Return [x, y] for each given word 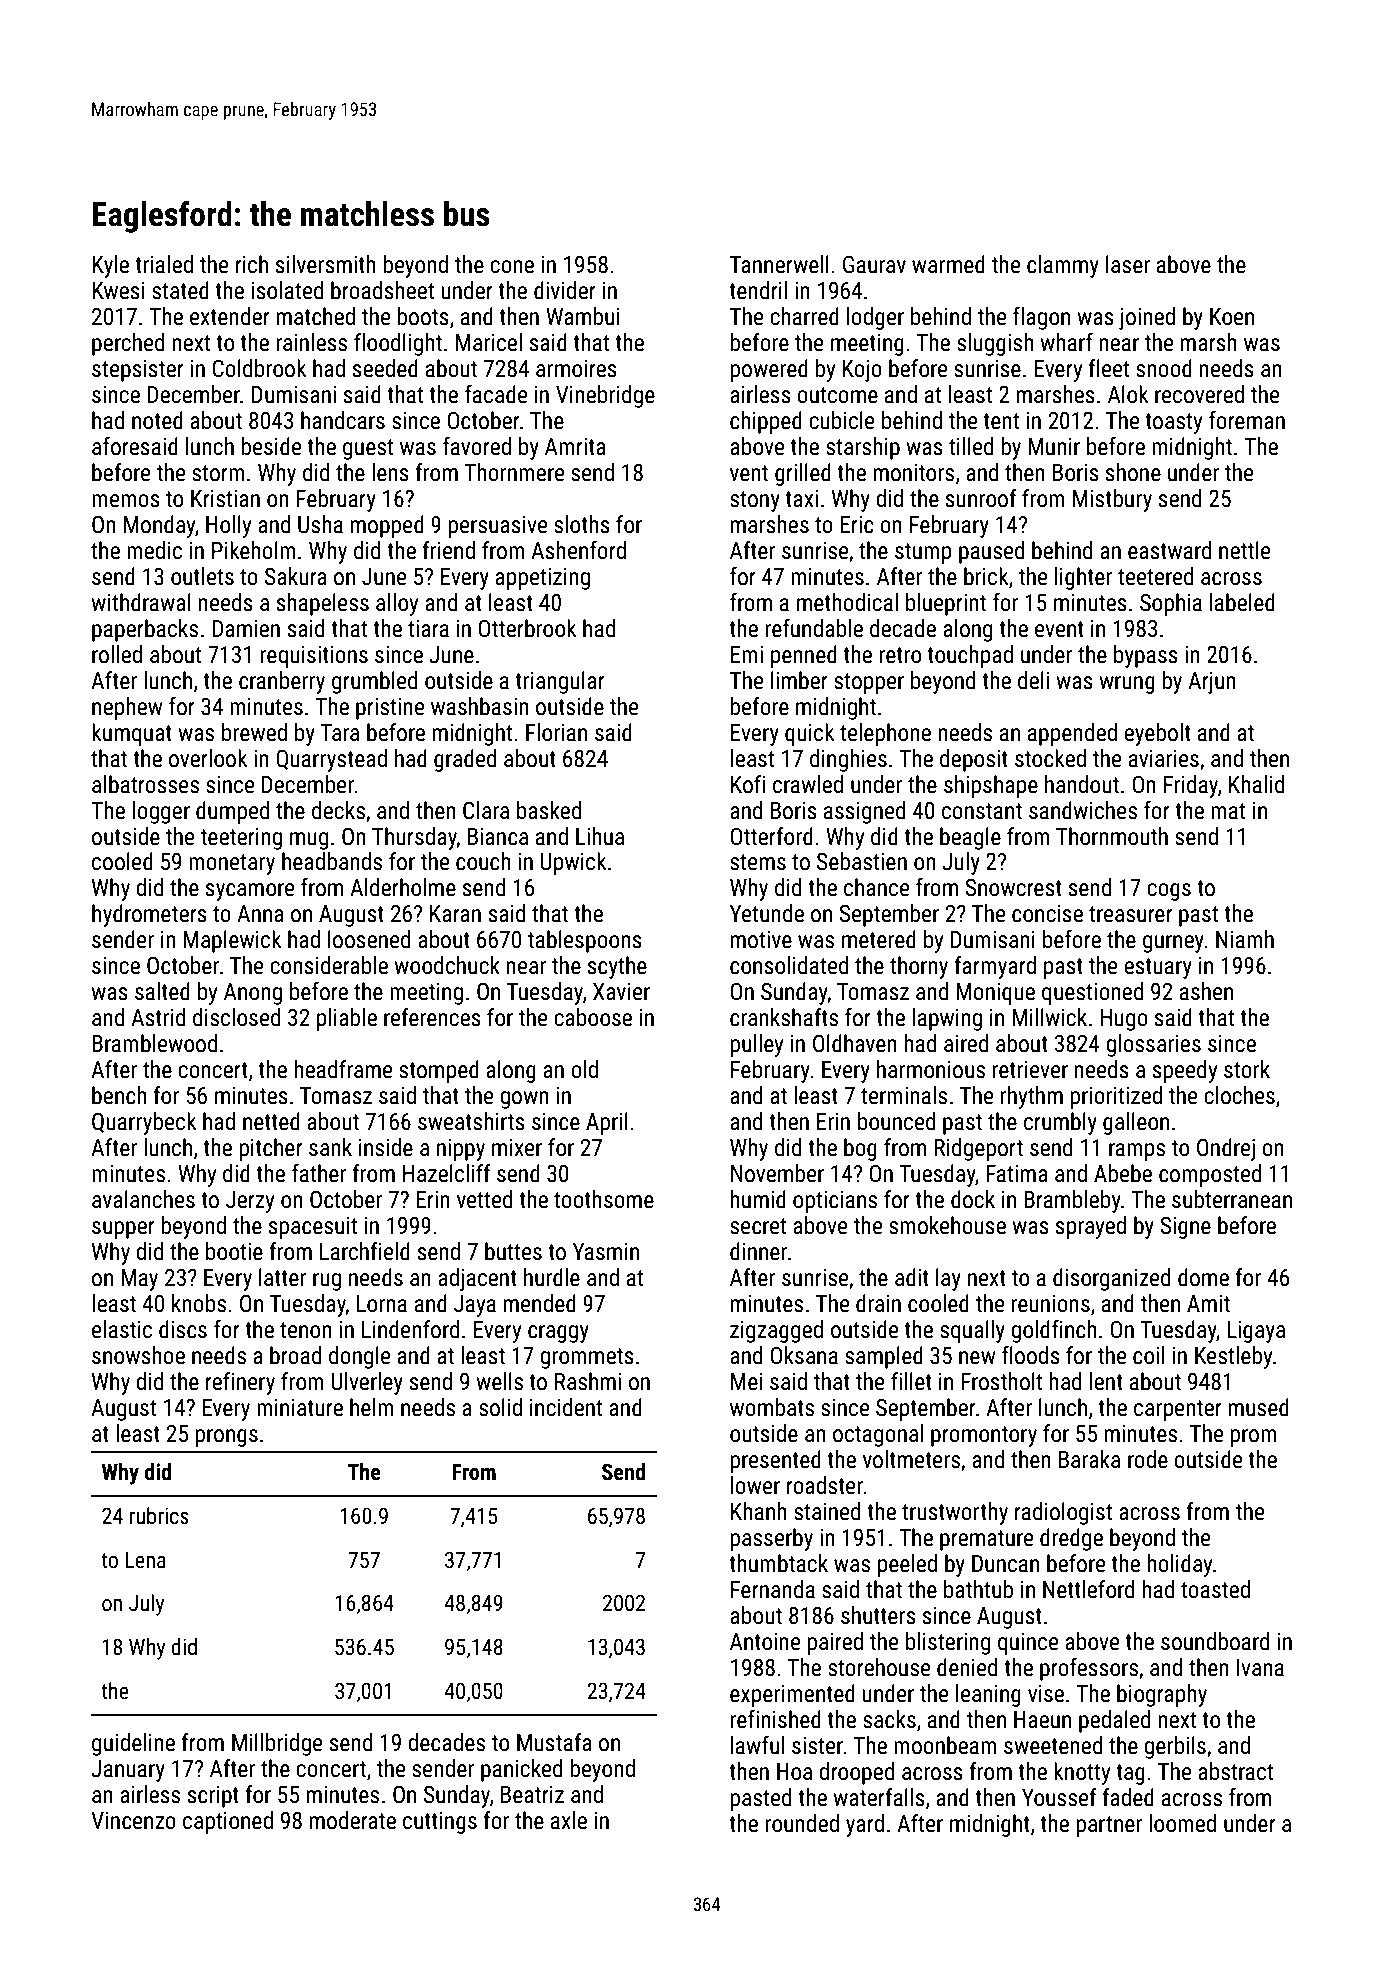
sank [330, 1147]
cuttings [440, 1823]
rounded [802, 1823]
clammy [1063, 266]
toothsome [604, 1199]
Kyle [110, 266]
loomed [1182, 1823]
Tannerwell [779, 264]
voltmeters [911, 1459]
